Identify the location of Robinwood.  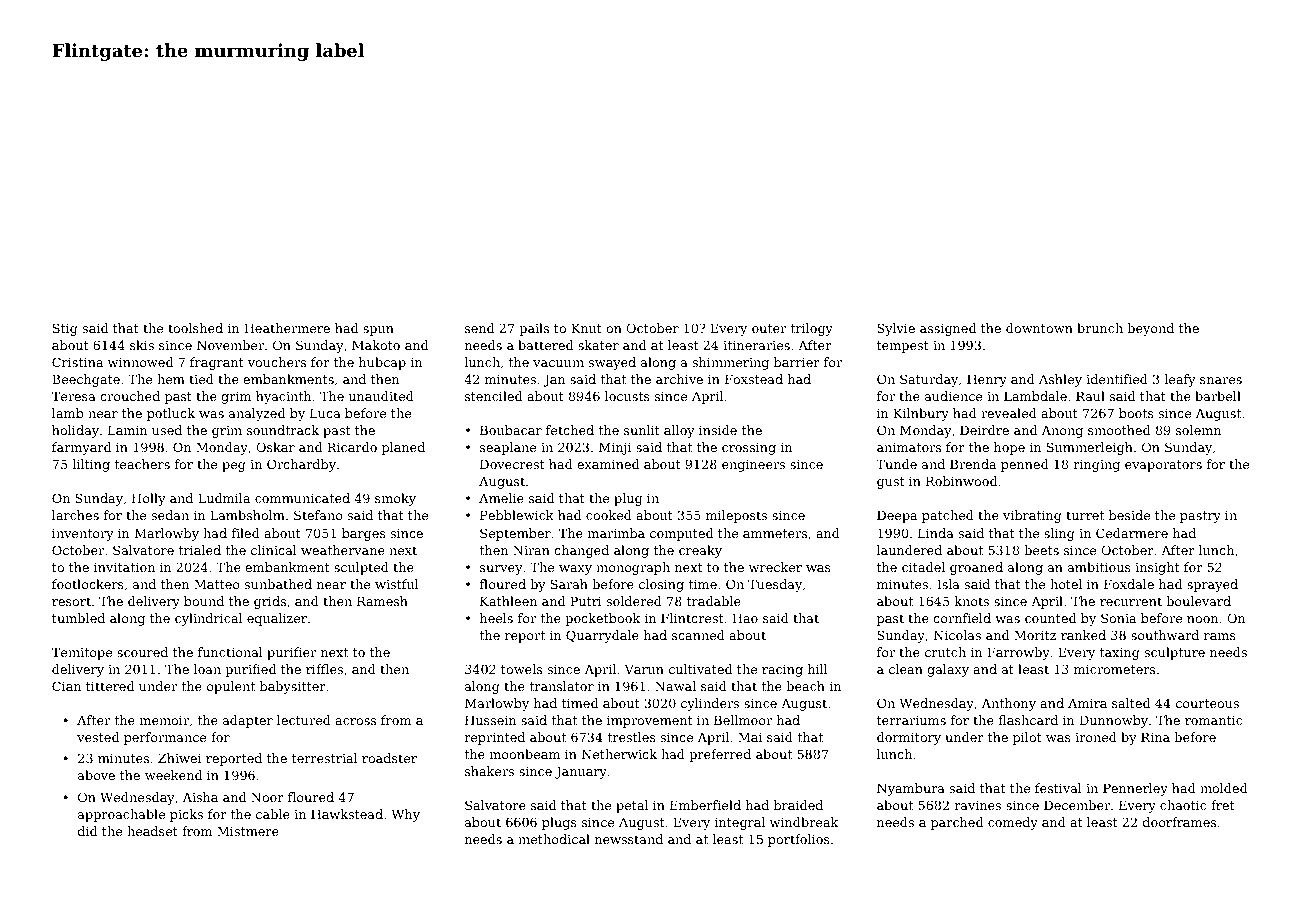
(961, 481).
